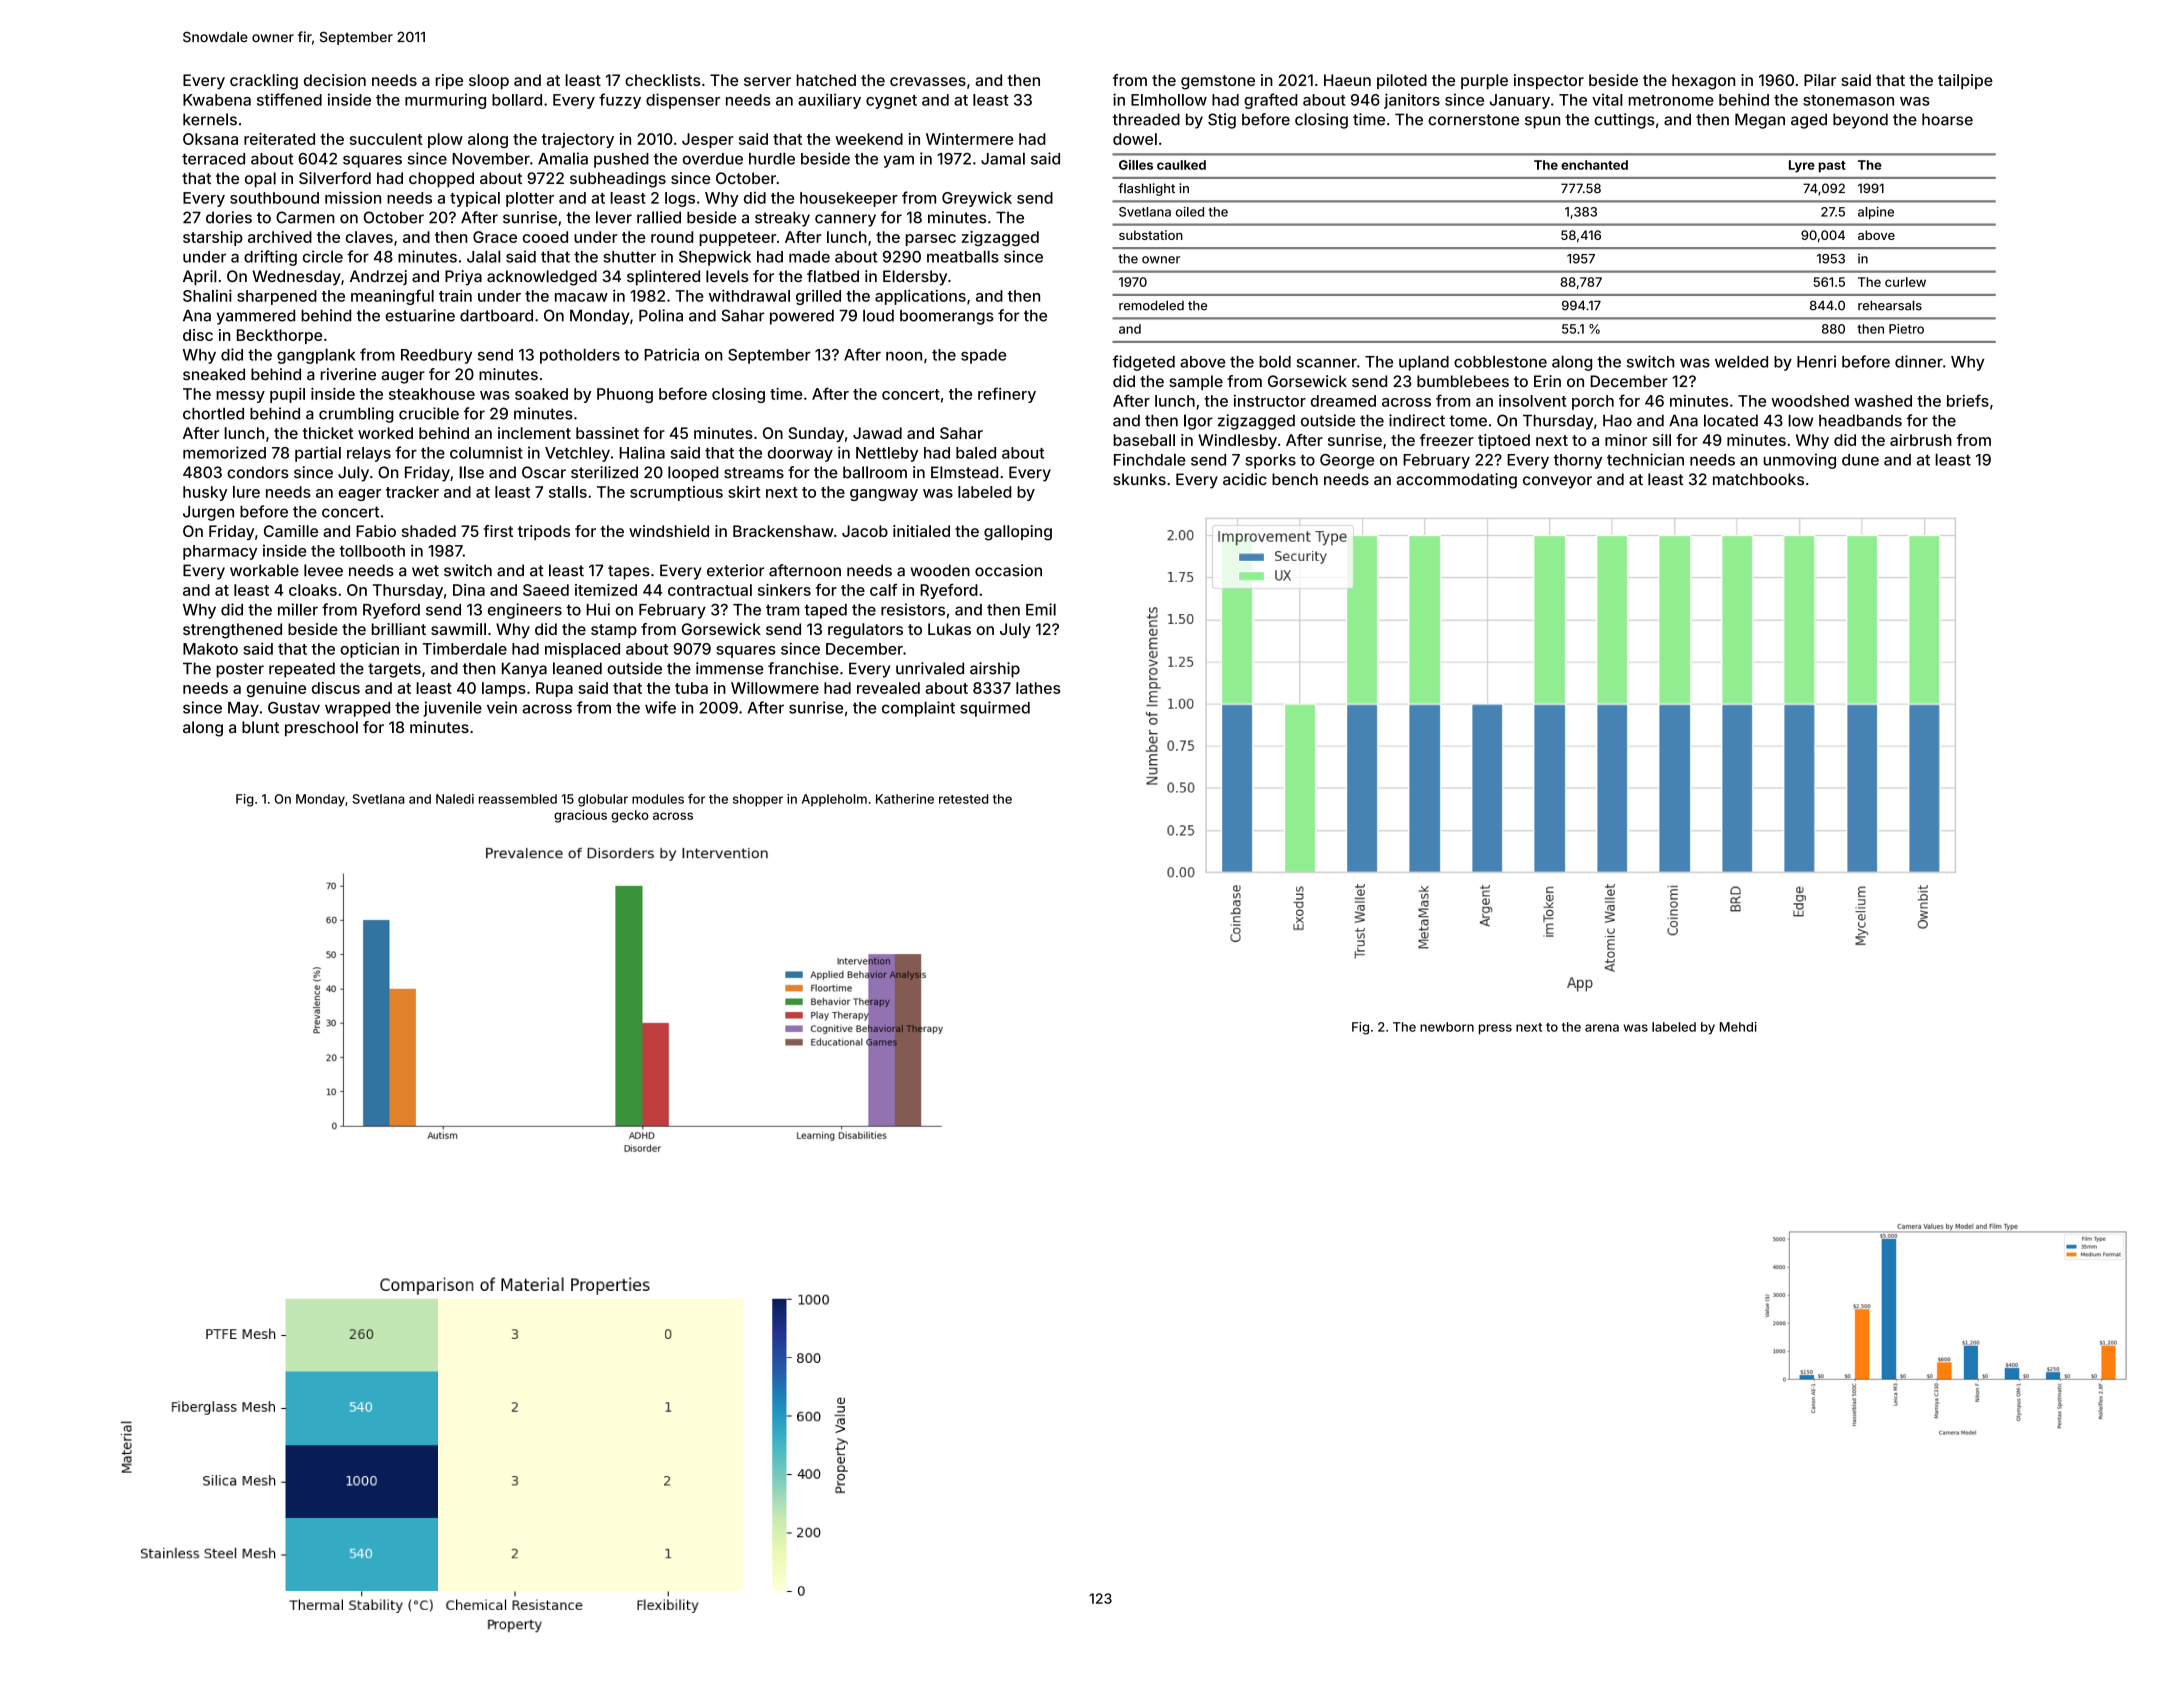  What do you see at coordinates (425, 571) in the screenshot?
I see `wet` at bounding box center [425, 571].
